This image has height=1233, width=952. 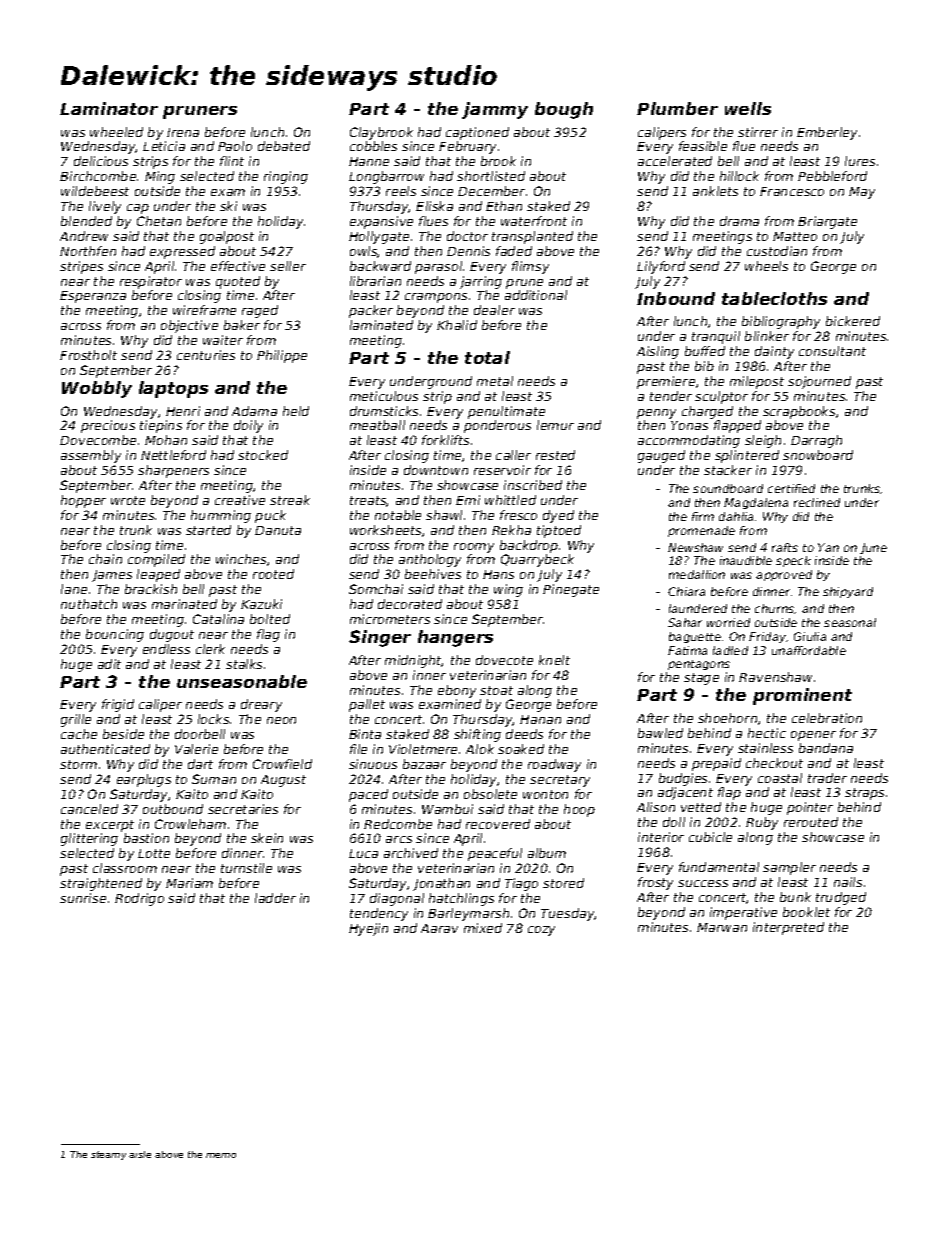 What do you see at coordinates (467, 147) in the image?
I see `February` at bounding box center [467, 147].
